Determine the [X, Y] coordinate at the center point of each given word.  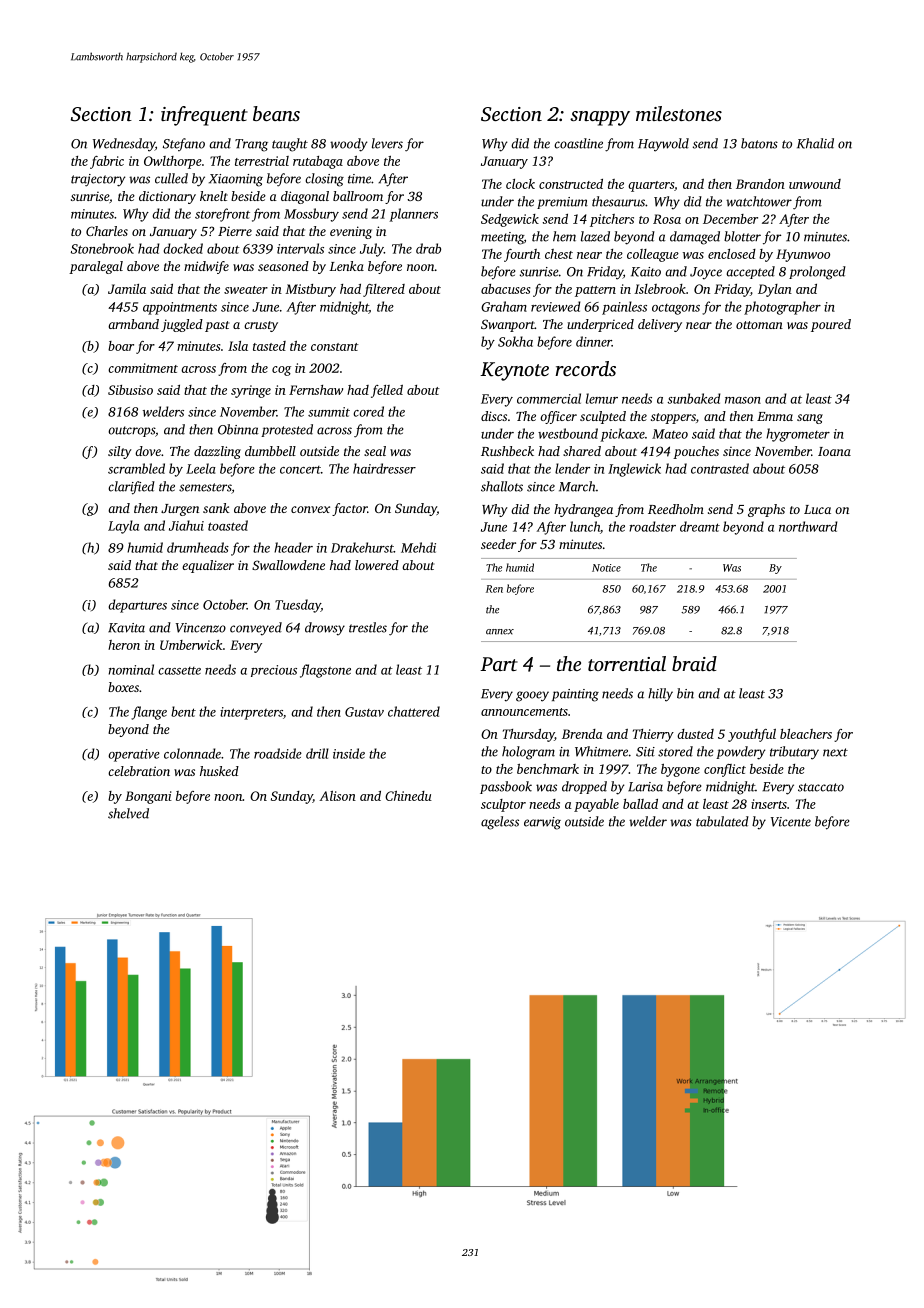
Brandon [760, 184]
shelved [128, 813]
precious [274, 671]
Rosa [667, 219]
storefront [222, 215]
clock [520, 184]
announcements [524, 712]
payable [596, 805]
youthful [752, 735]
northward [808, 526]
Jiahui [186, 525]
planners [413, 215]
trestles [368, 627]
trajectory [98, 180]
